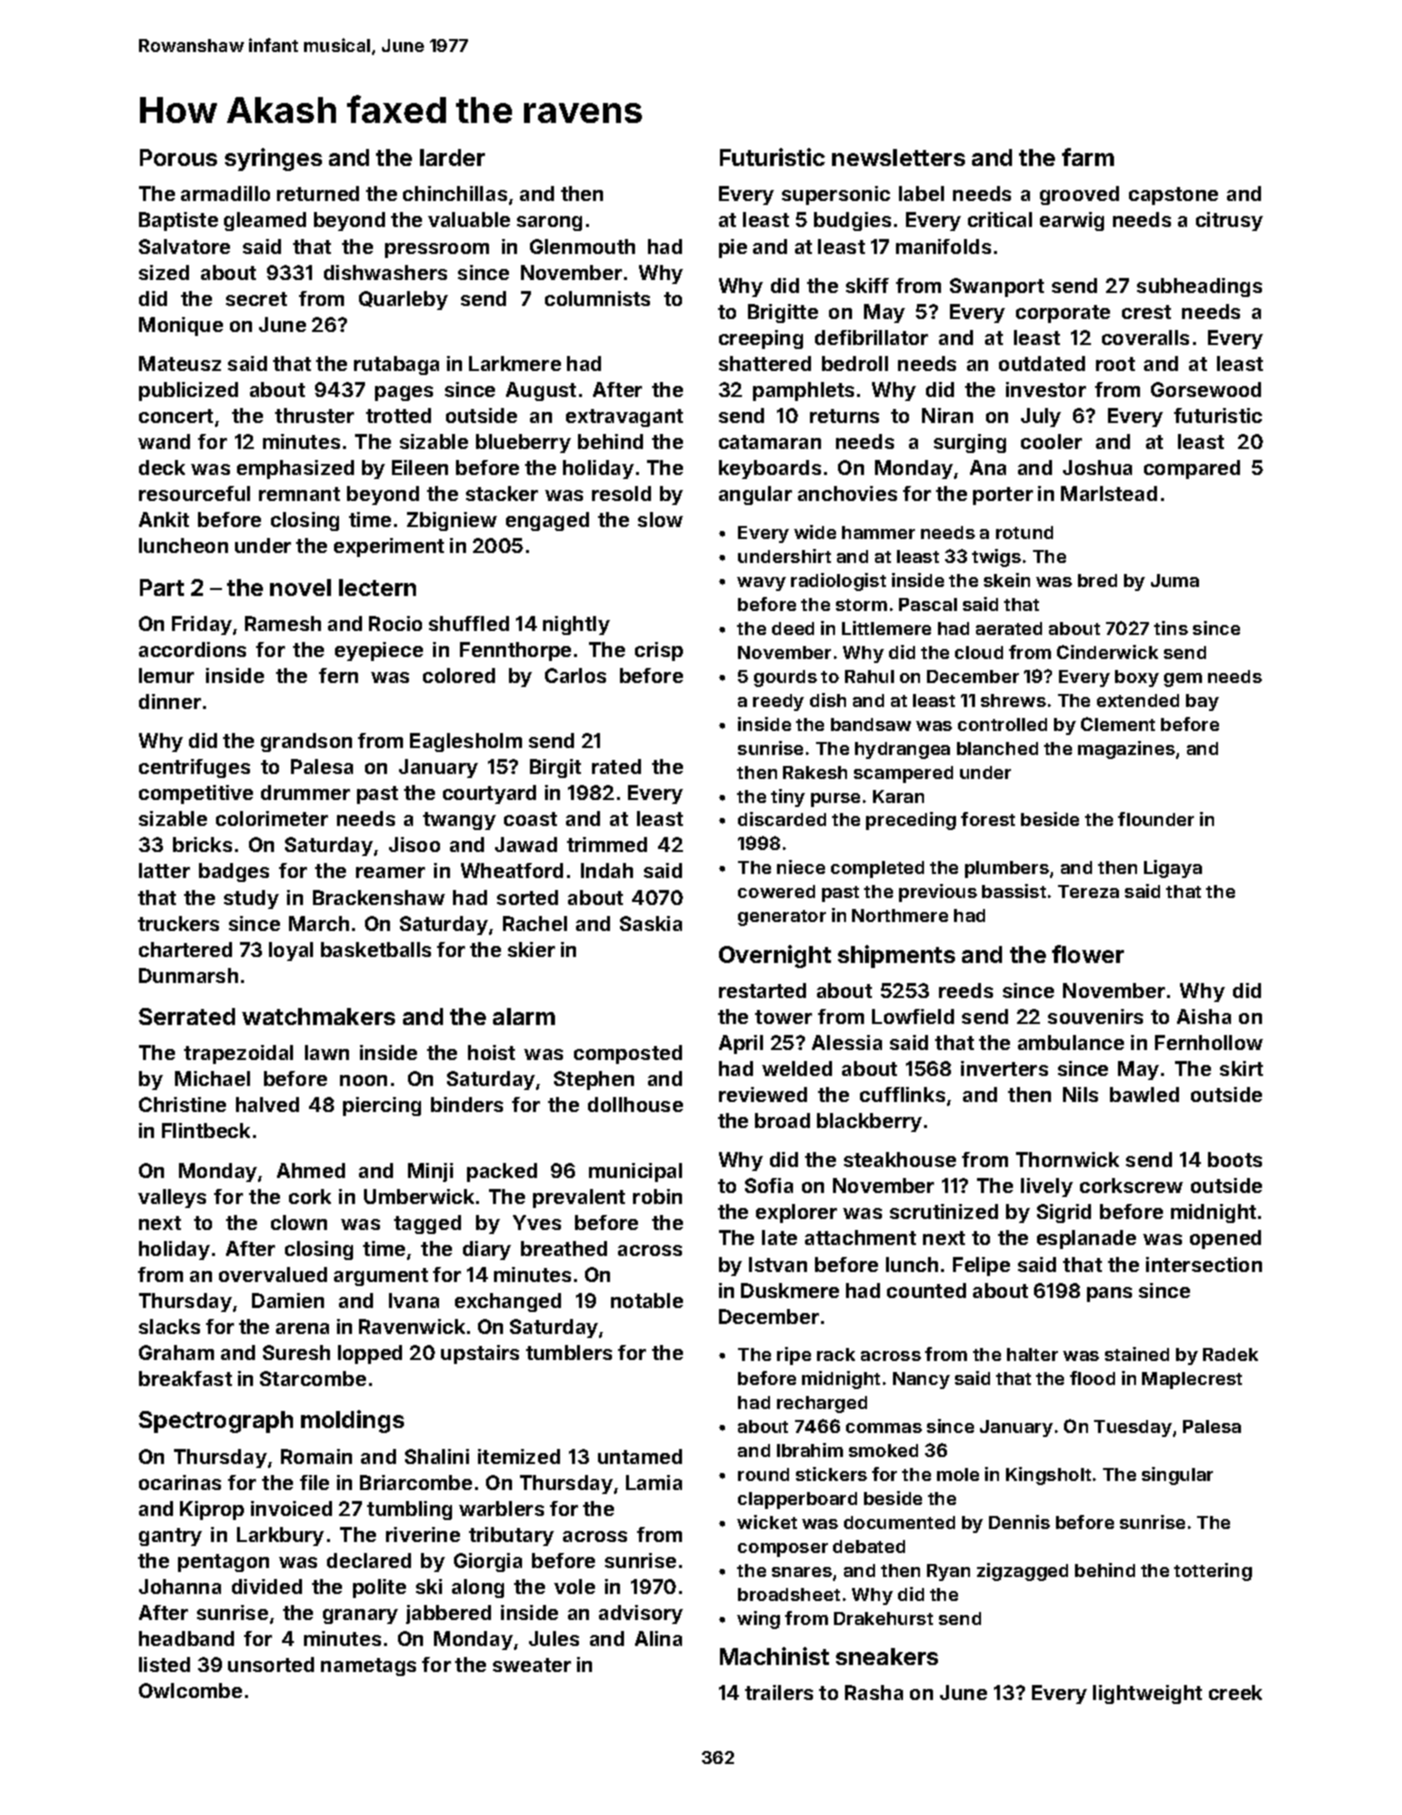 Image resolution: width=1402 pixels, height=1815 pixels. I want to click on scrutinized, so click(944, 1211).
